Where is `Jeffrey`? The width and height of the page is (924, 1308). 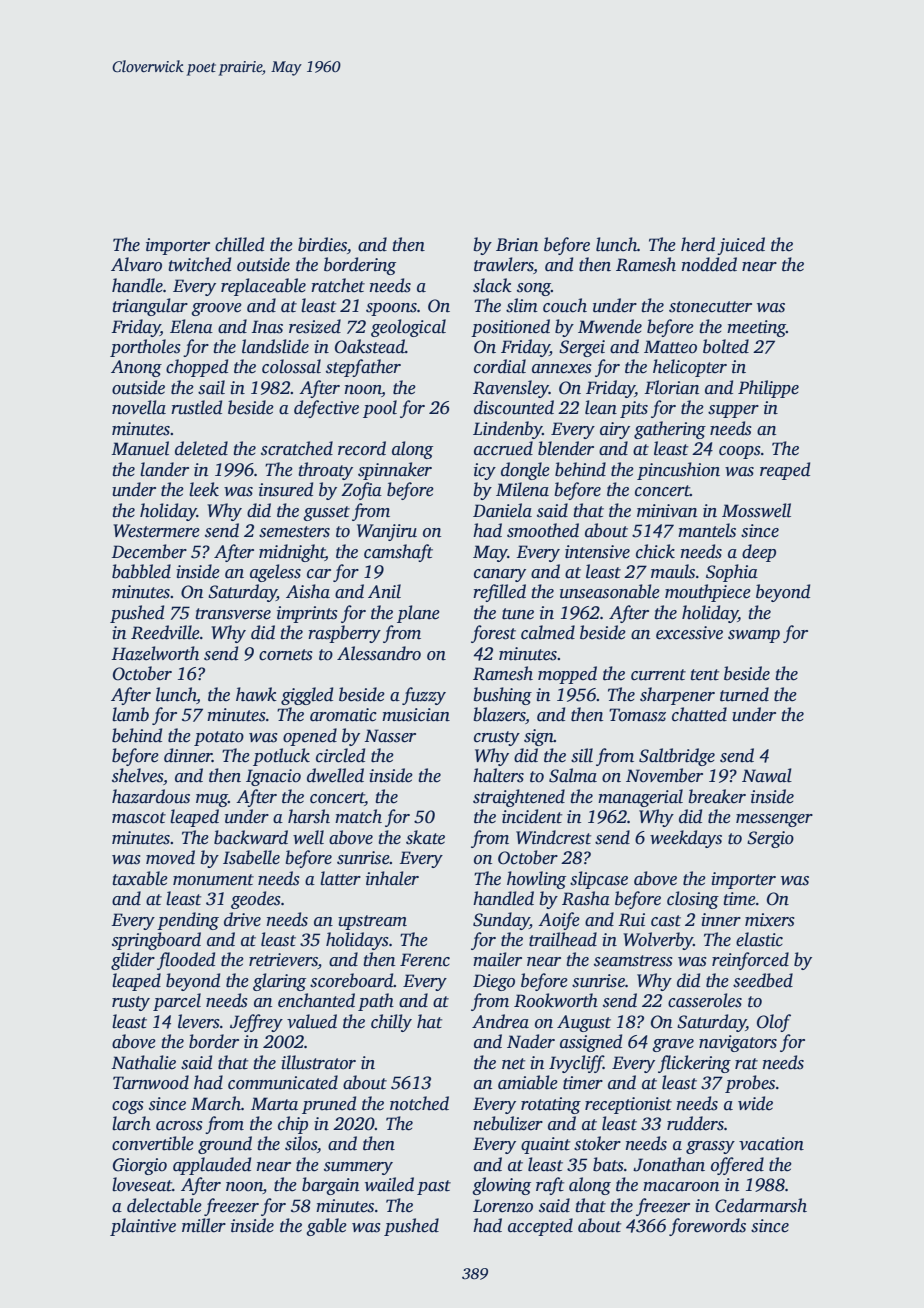
Jeffrey is located at coordinates (256, 1023).
